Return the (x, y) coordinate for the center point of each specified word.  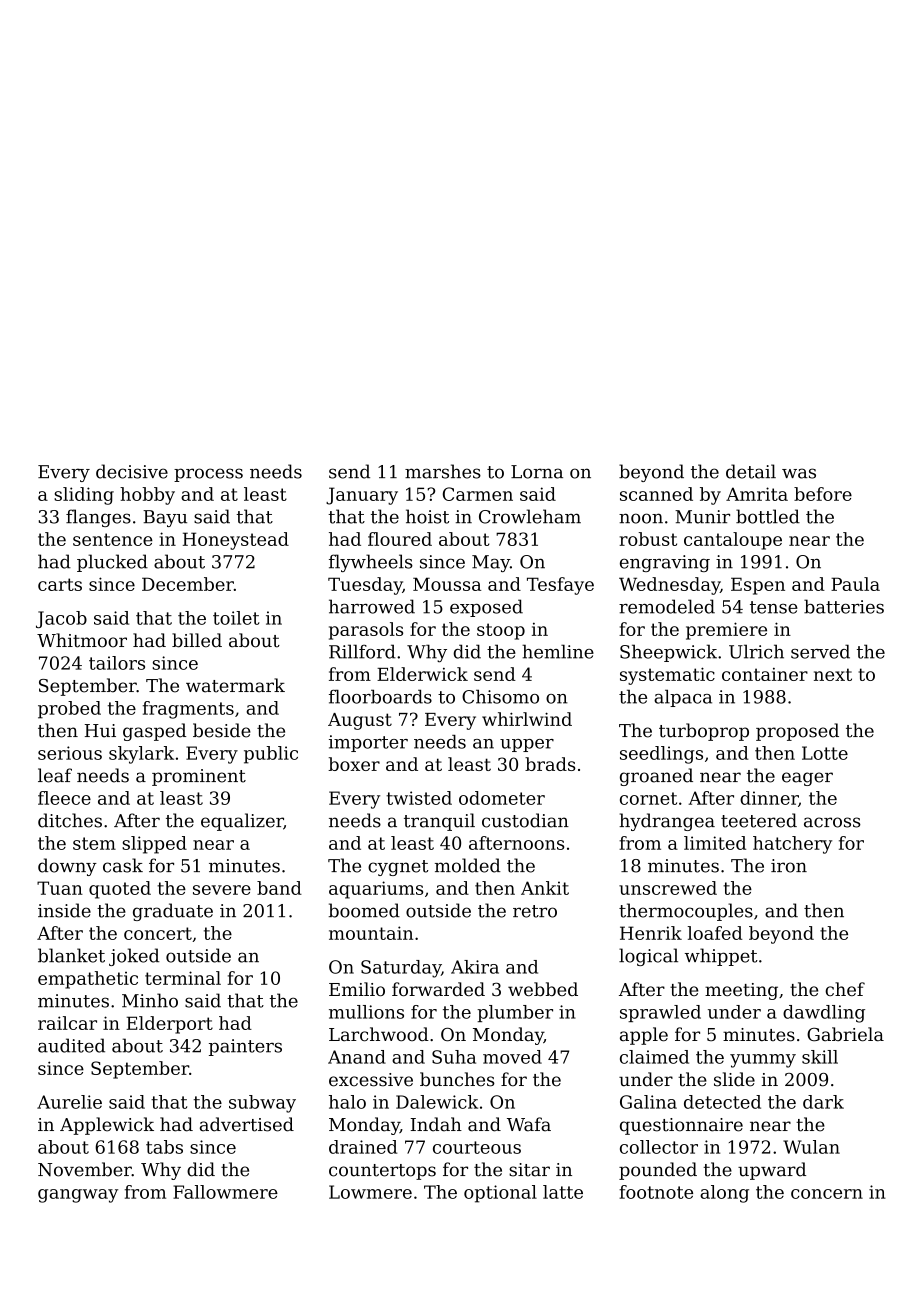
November (85, 1169)
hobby (147, 496)
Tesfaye (560, 586)
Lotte (825, 753)
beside (222, 730)
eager (807, 779)
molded (468, 865)
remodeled (667, 606)
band (279, 888)
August (360, 721)
